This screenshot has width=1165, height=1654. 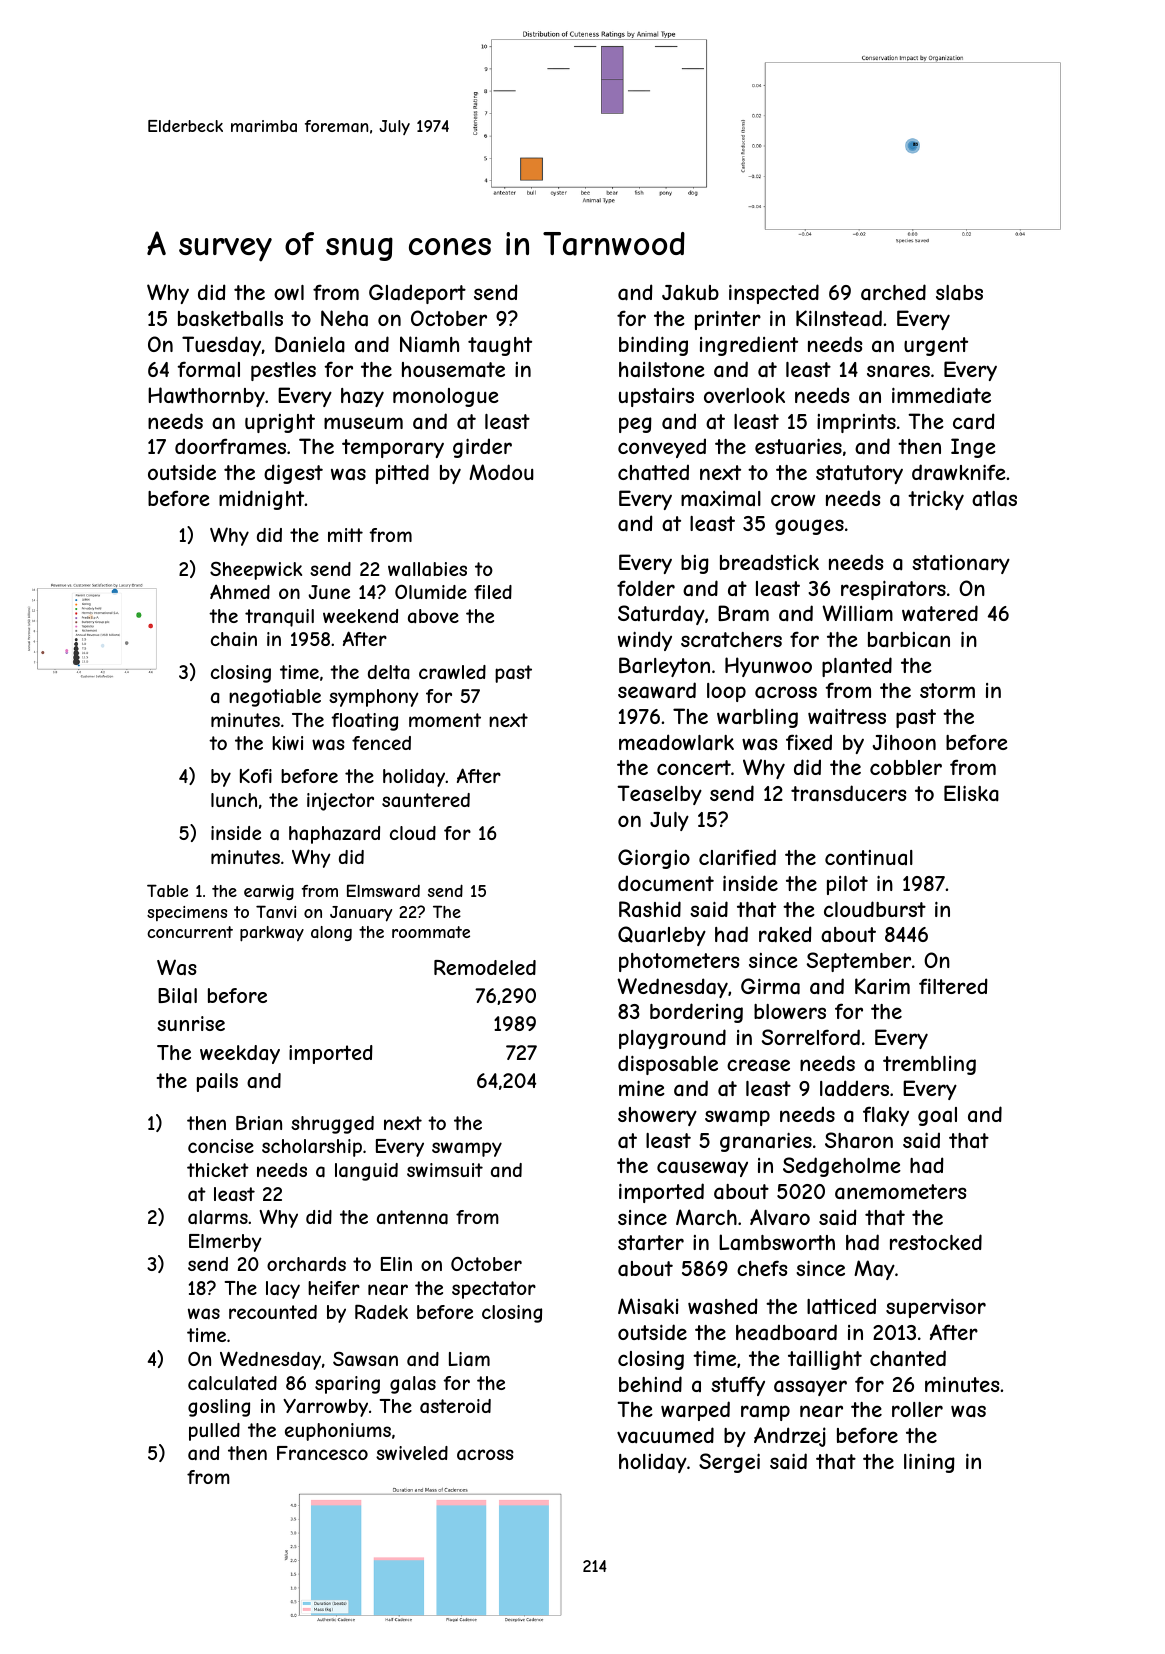 I want to click on arched, so click(x=893, y=292).
